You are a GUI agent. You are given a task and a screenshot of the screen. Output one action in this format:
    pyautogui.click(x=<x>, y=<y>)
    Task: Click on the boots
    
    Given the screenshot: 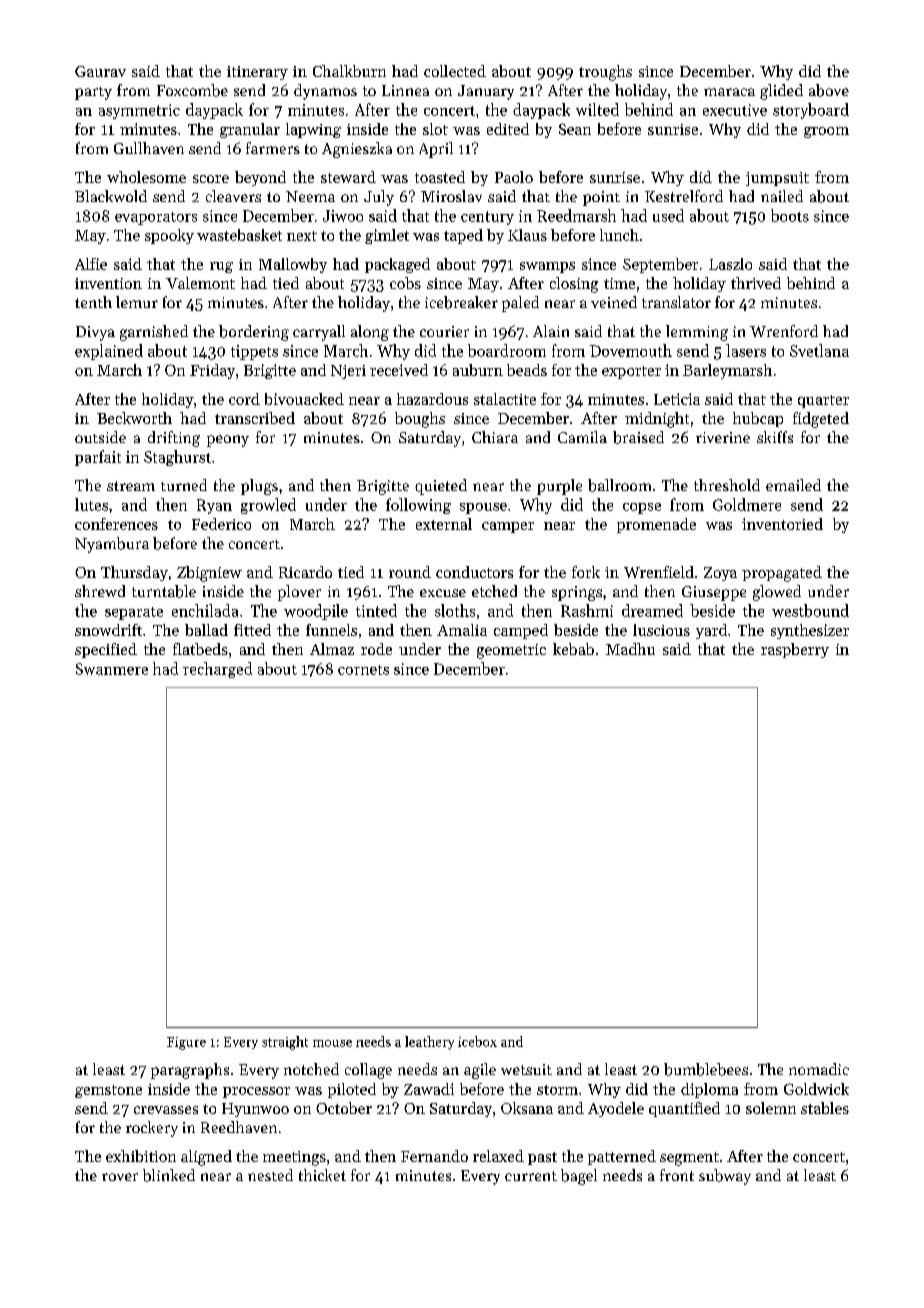 What is the action you would take?
    pyautogui.click(x=790, y=215)
